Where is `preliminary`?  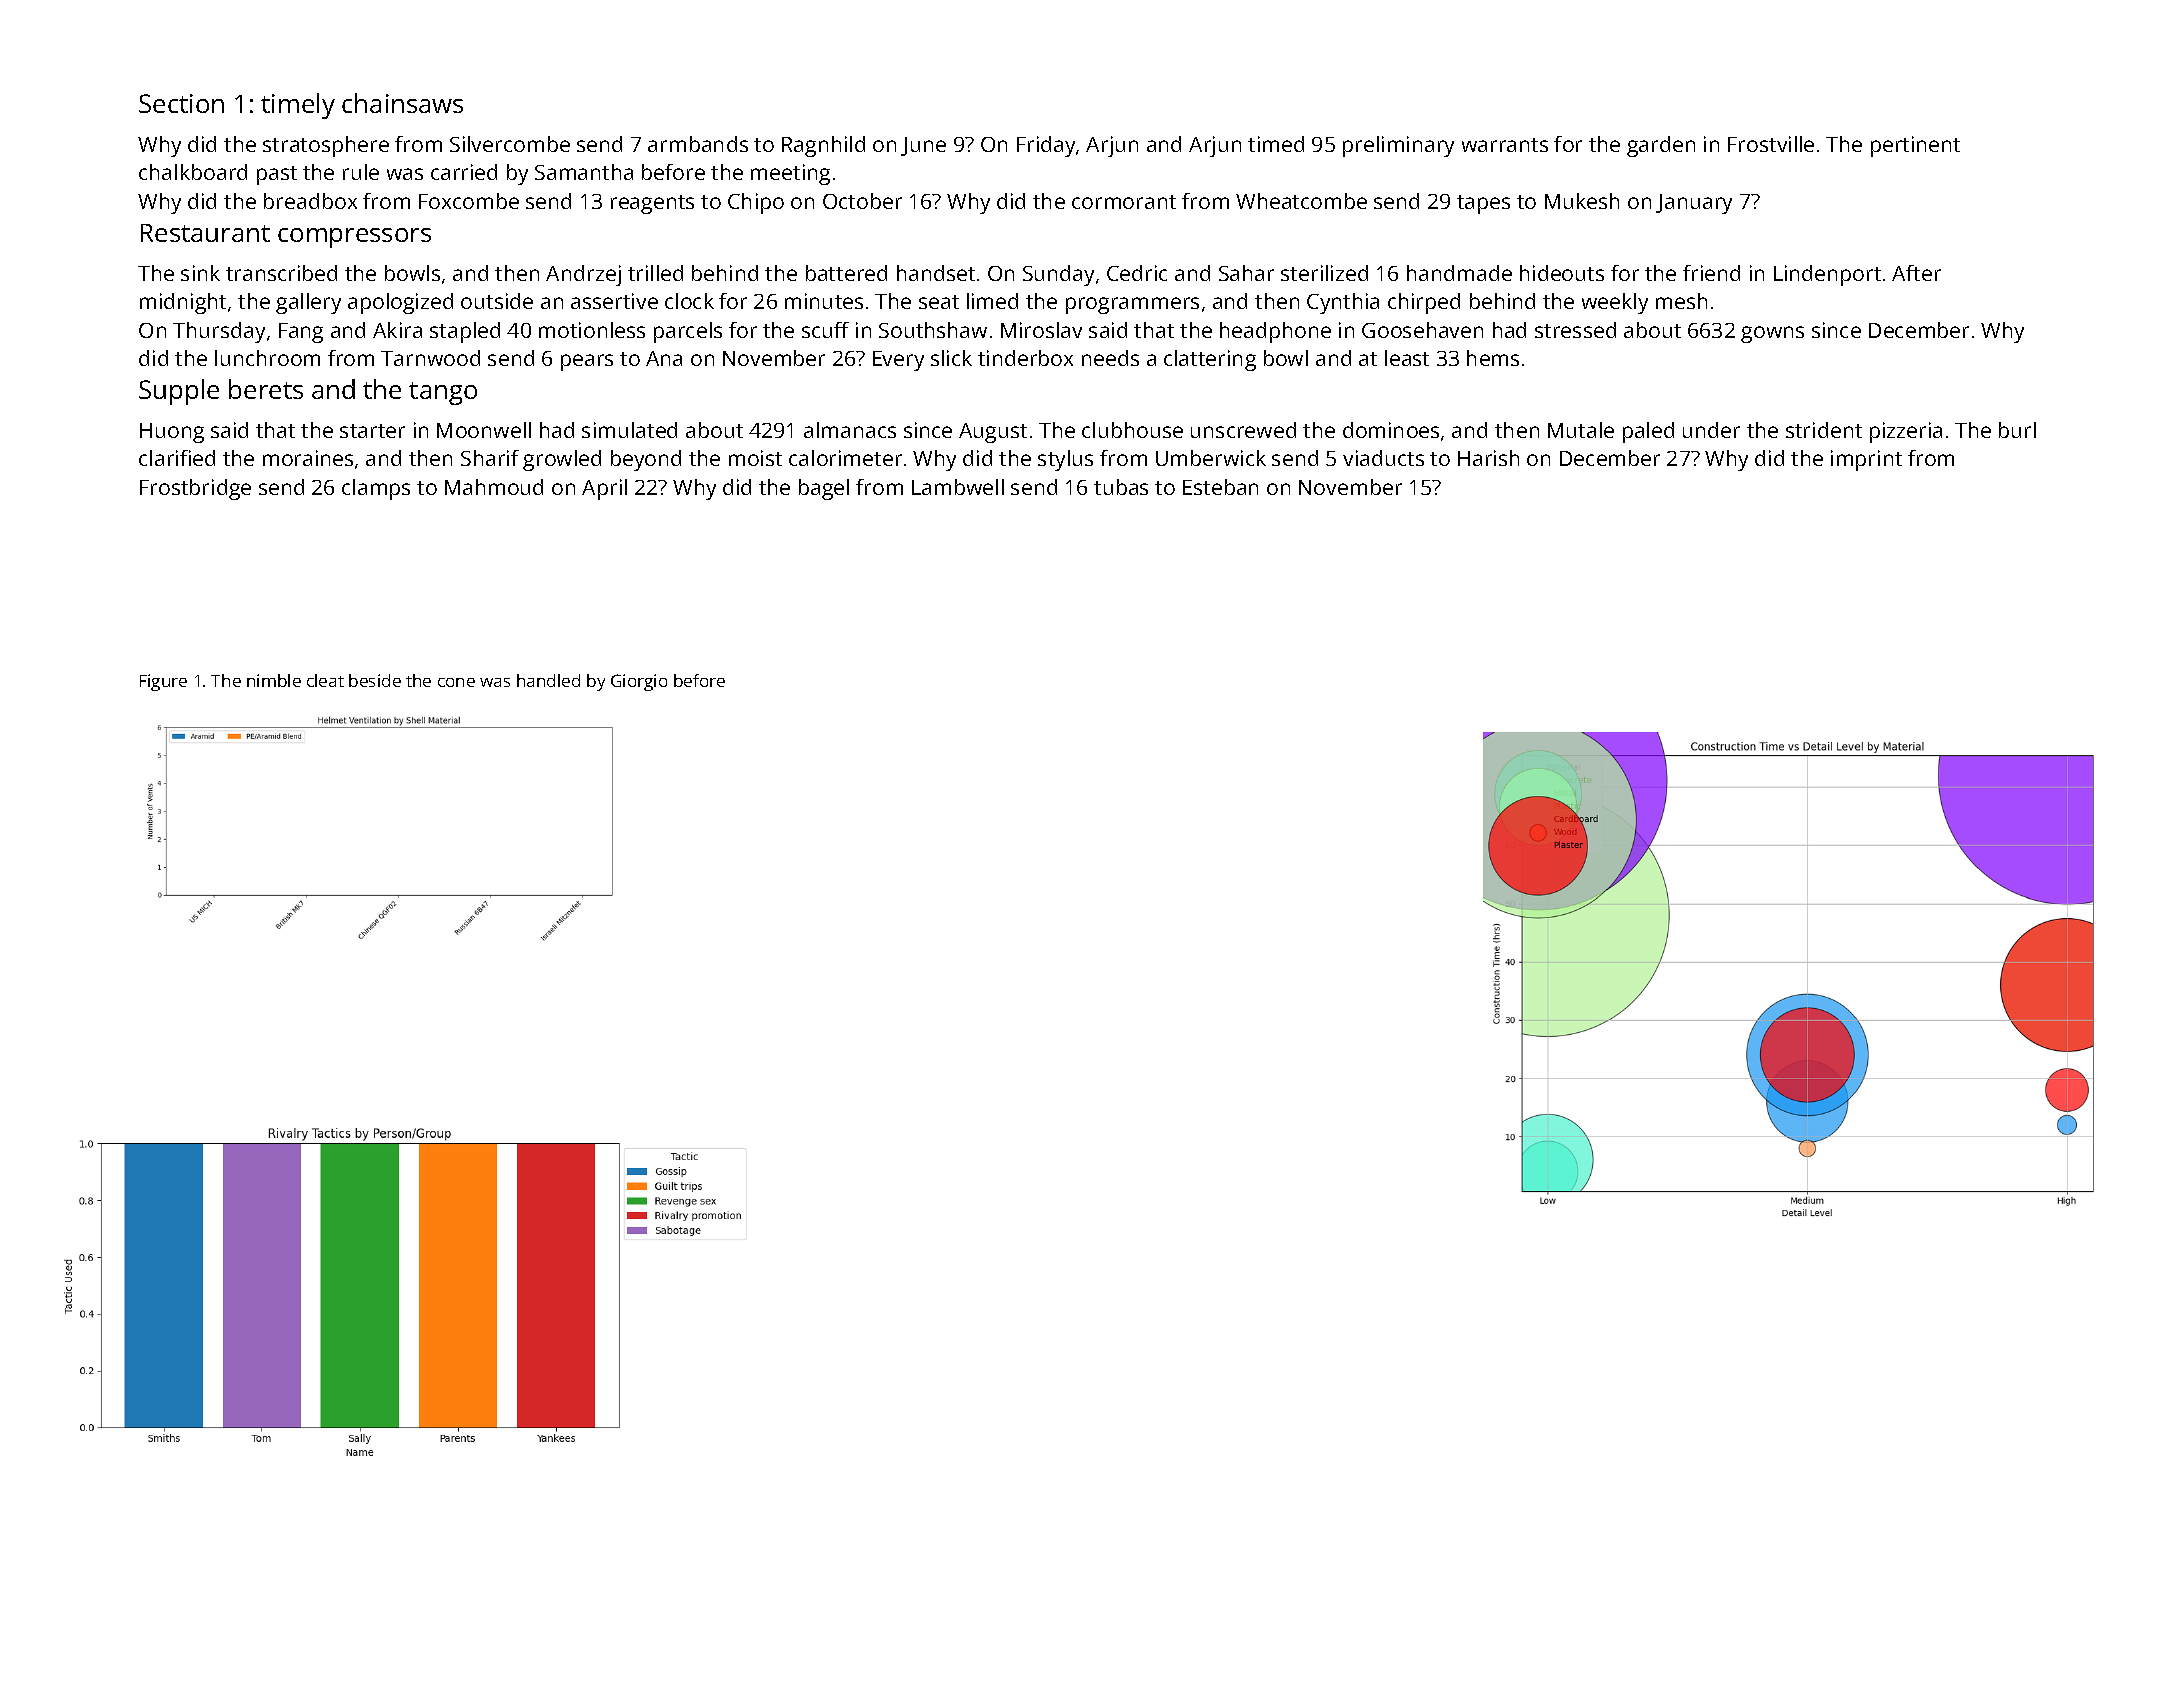
preliminary is located at coordinates (1398, 146).
